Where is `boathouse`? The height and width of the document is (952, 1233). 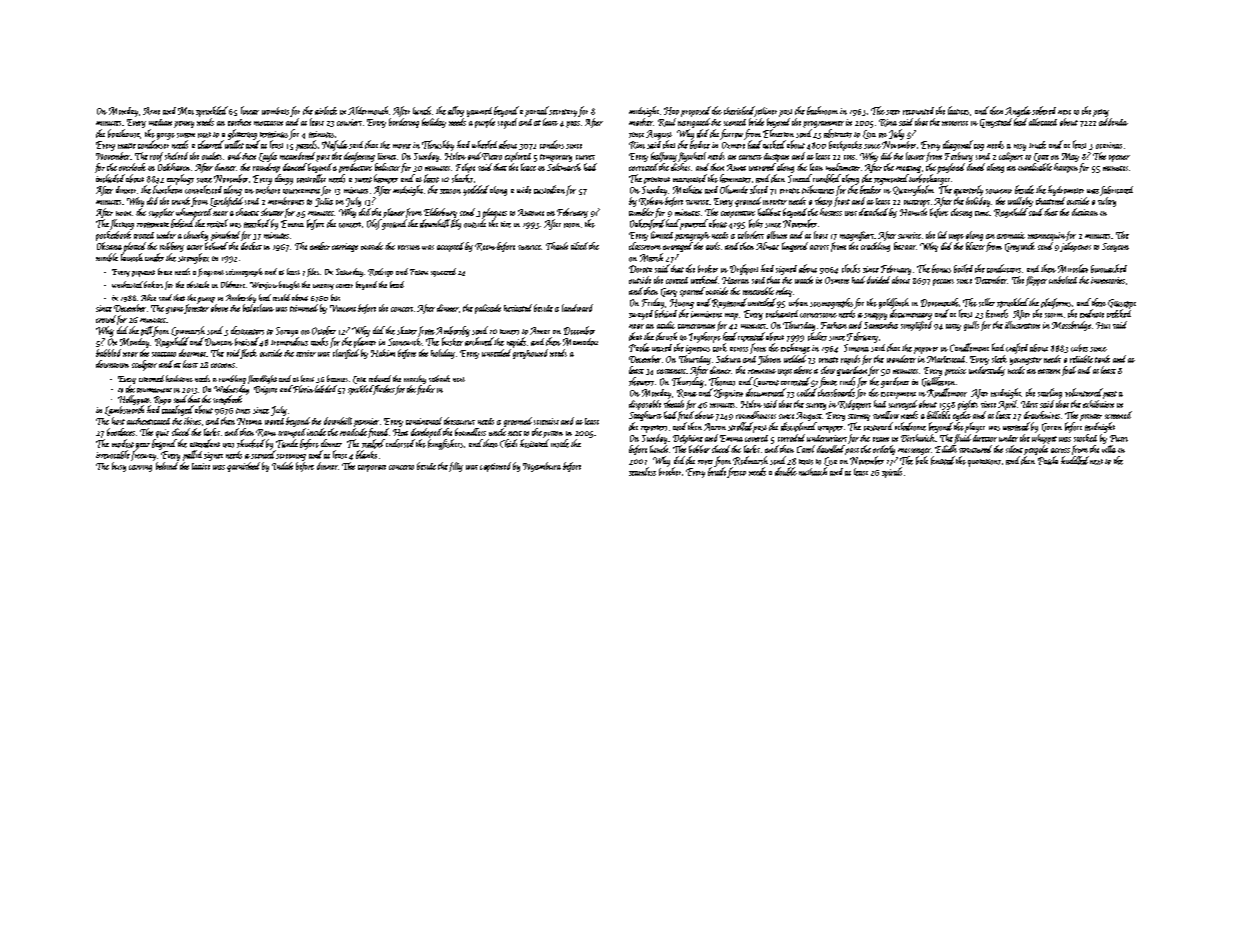
boathouse is located at coordinates (124, 133).
